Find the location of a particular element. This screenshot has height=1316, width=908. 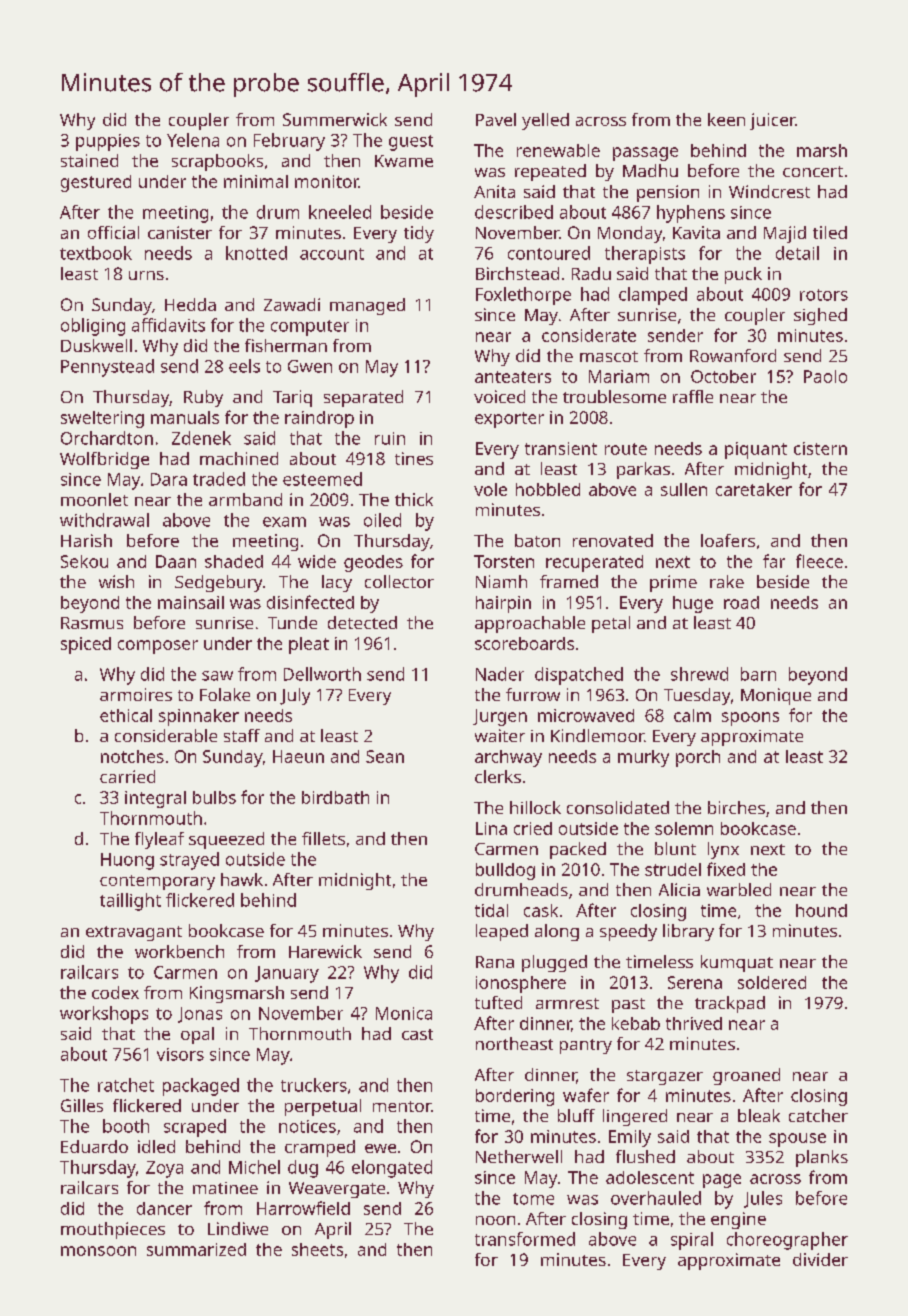

rotors is located at coordinates (824, 295).
